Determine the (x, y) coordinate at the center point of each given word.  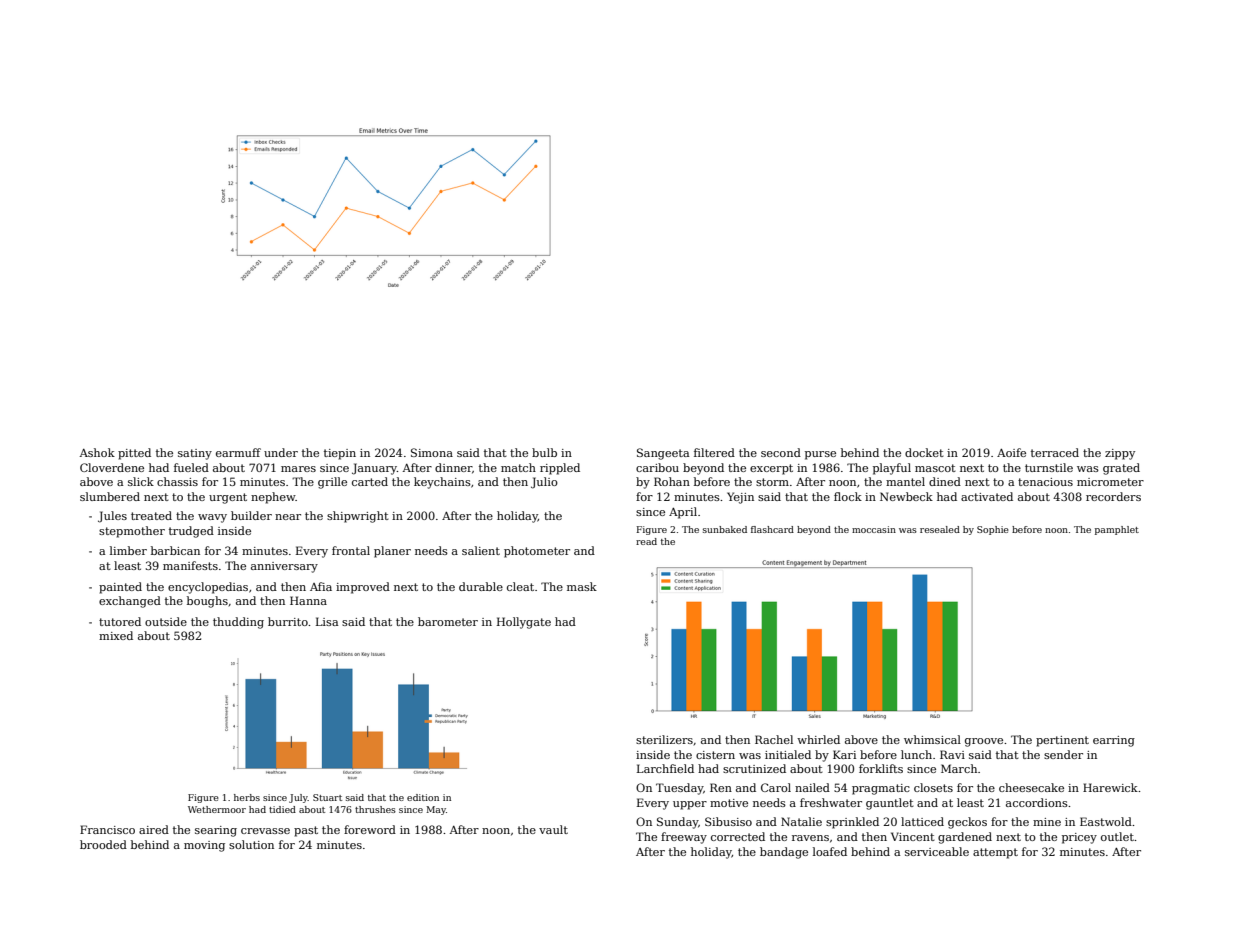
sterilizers (664, 739)
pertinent (1062, 741)
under (281, 452)
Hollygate (524, 623)
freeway (684, 838)
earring (1114, 741)
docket (924, 452)
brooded (103, 844)
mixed (116, 635)
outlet (1117, 836)
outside (166, 621)
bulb (544, 452)
